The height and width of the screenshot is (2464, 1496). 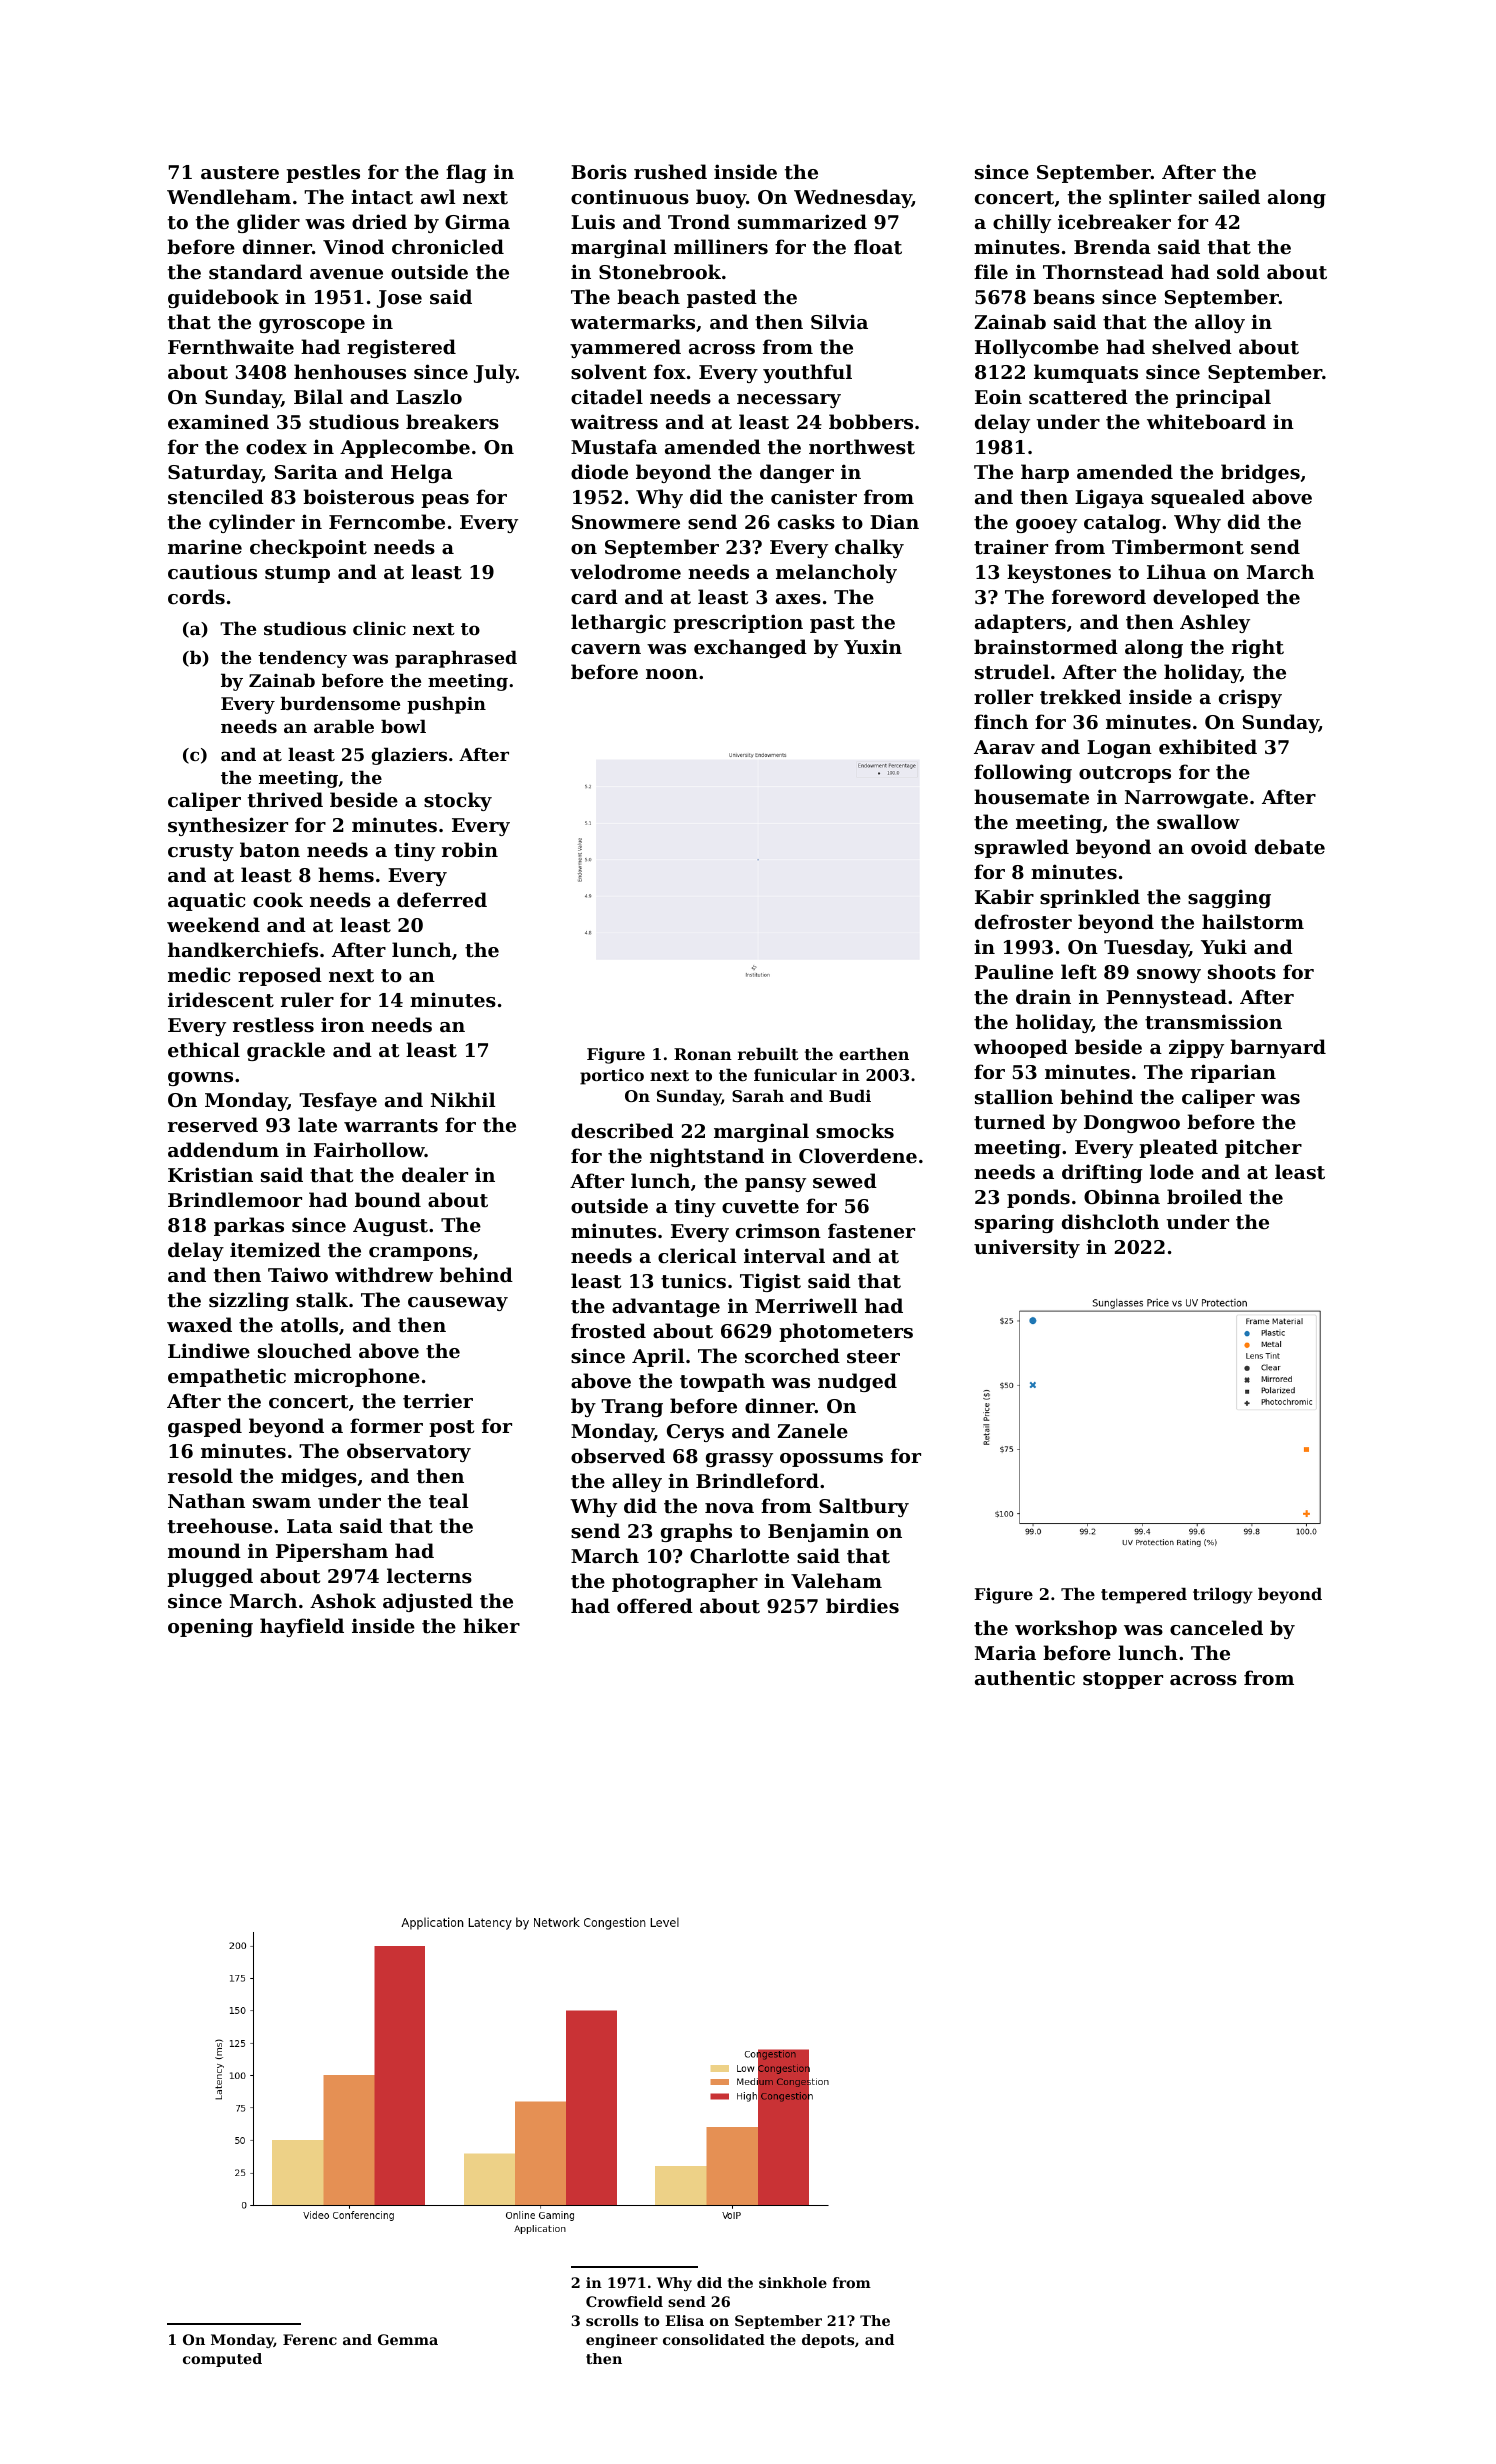 I want to click on computed, so click(x=222, y=2360).
